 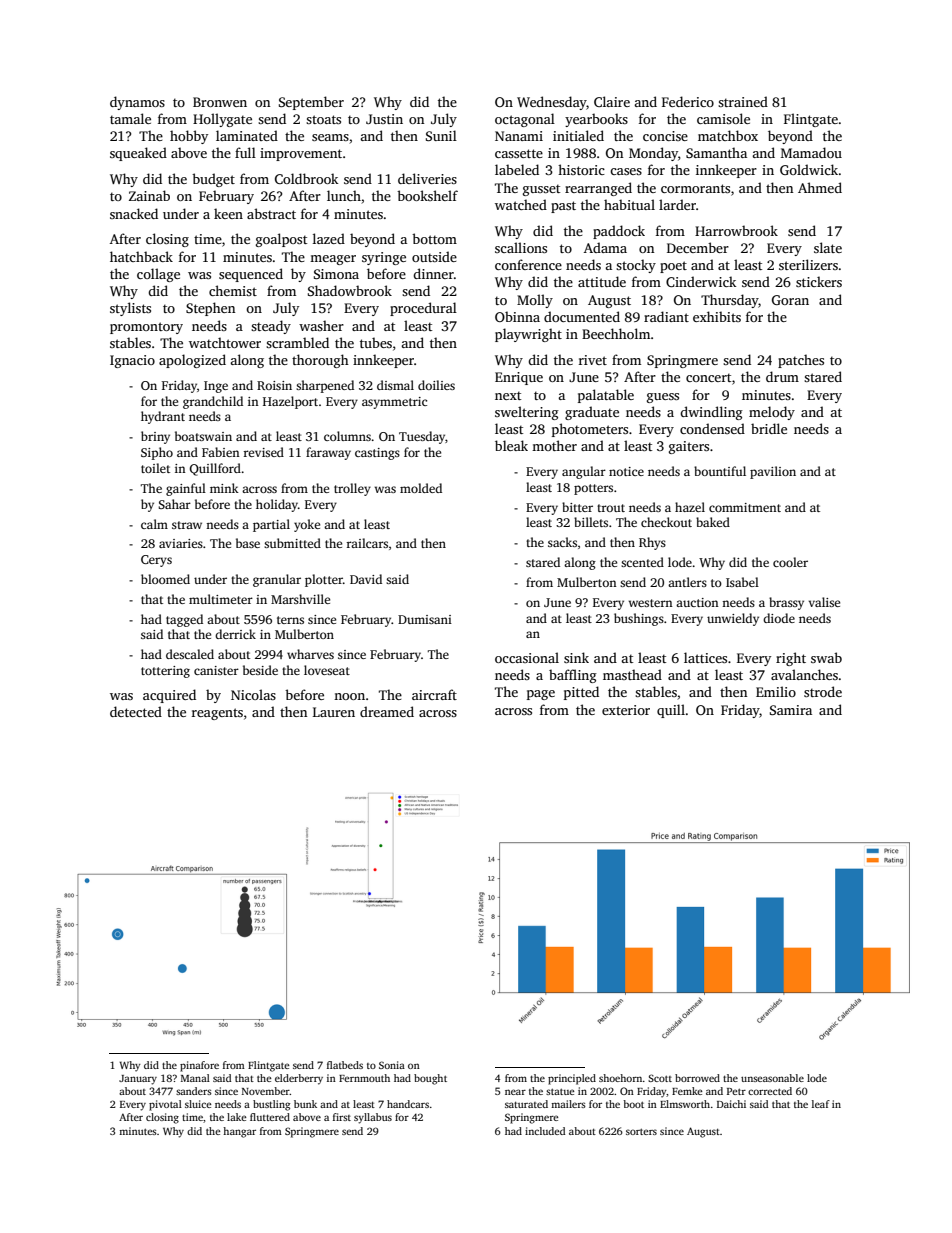 What do you see at coordinates (421, 488) in the page?
I see `molded` at bounding box center [421, 488].
